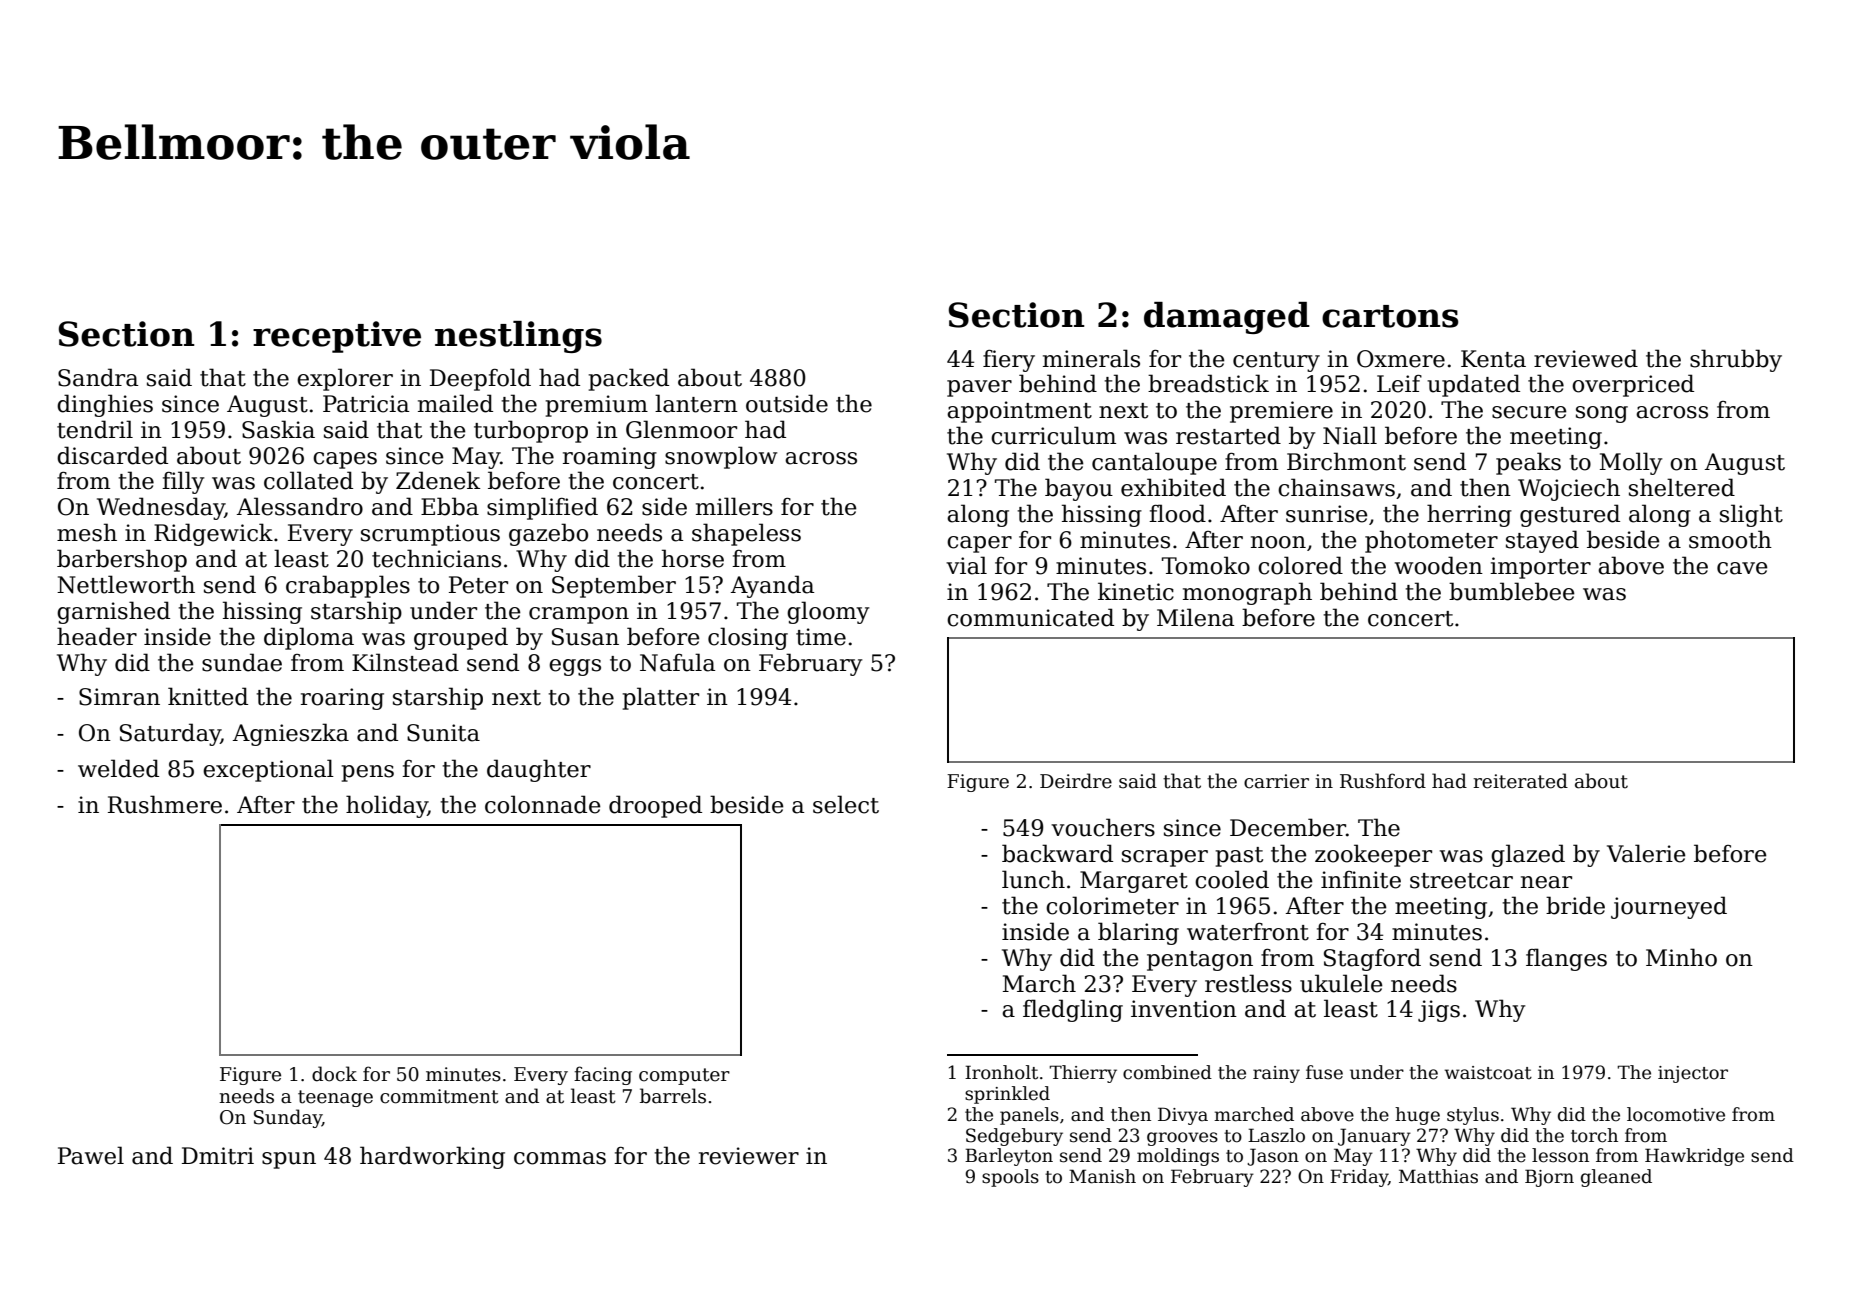 Image resolution: width=1851 pixels, height=1309 pixels. Describe the element at coordinates (518, 337) in the screenshot. I see `nestlings` at that location.
